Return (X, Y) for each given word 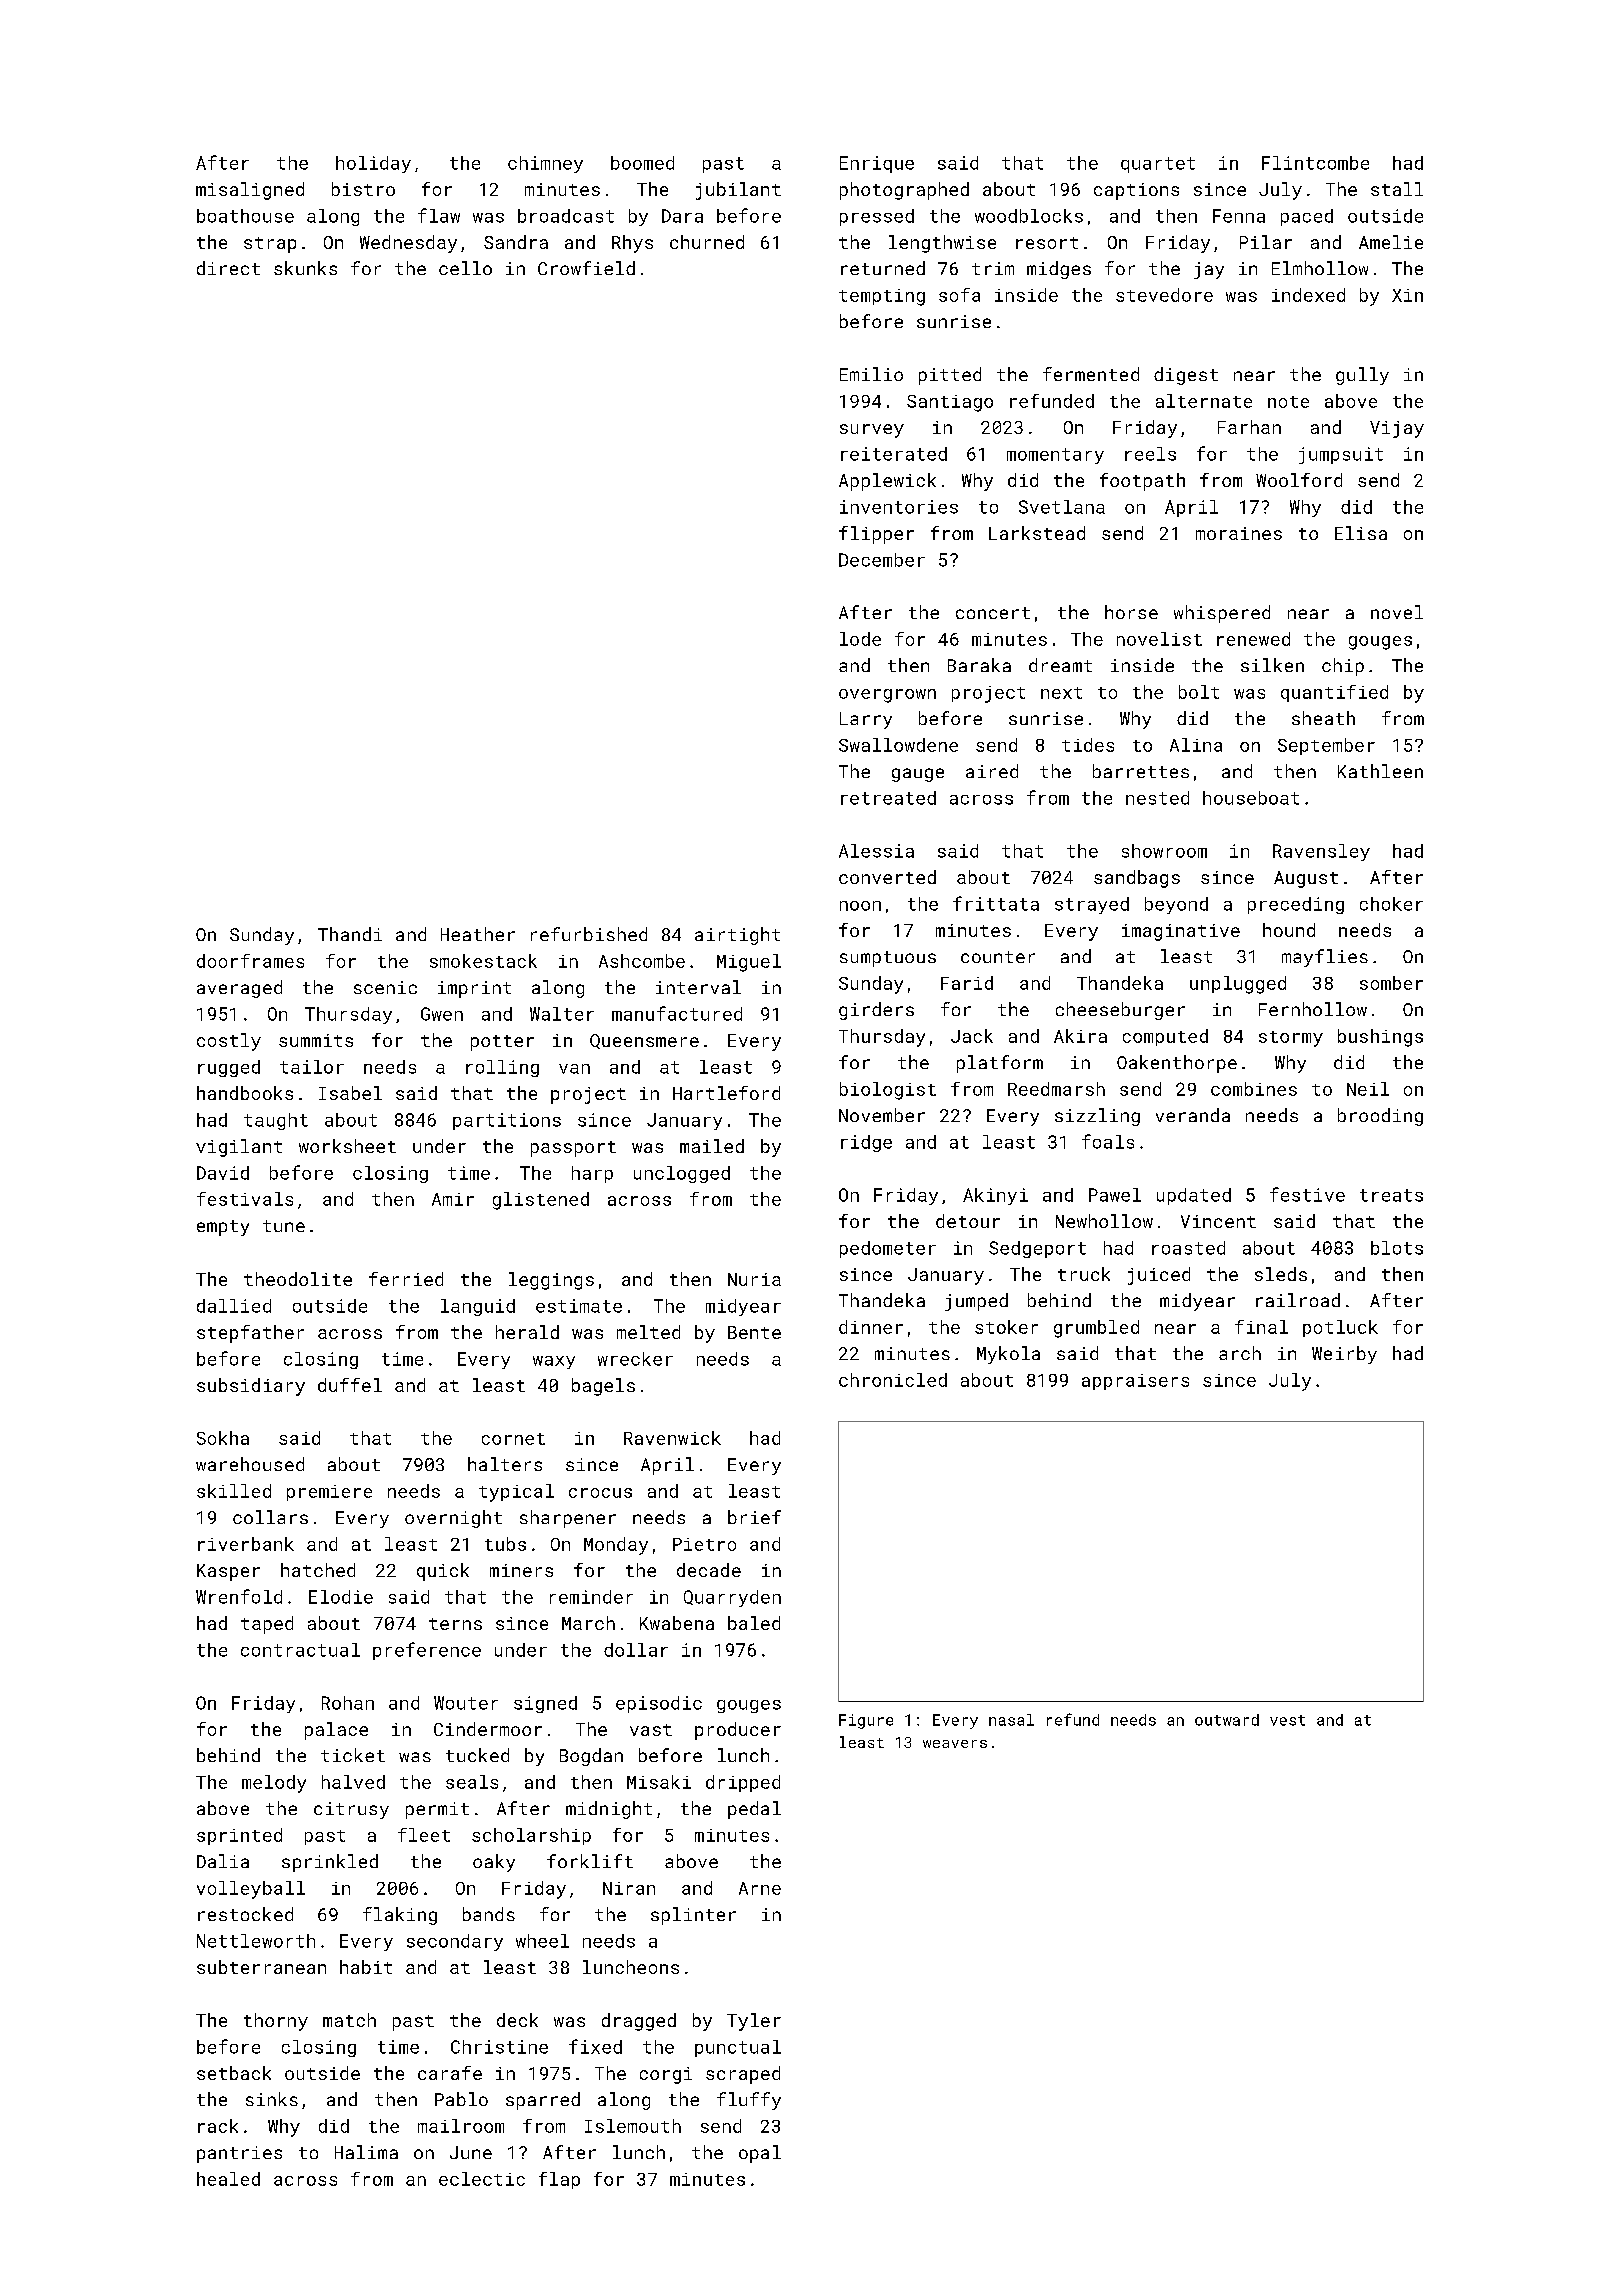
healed (228, 2179)
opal (760, 2154)
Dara (682, 216)
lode (860, 639)
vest (1287, 1720)
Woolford (1299, 480)
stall (1397, 189)
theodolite (298, 1279)
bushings (1380, 1038)
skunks (305, 268)
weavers (955, 1744)
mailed (712, 1146)
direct (228, 268)
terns (455, 1624)
